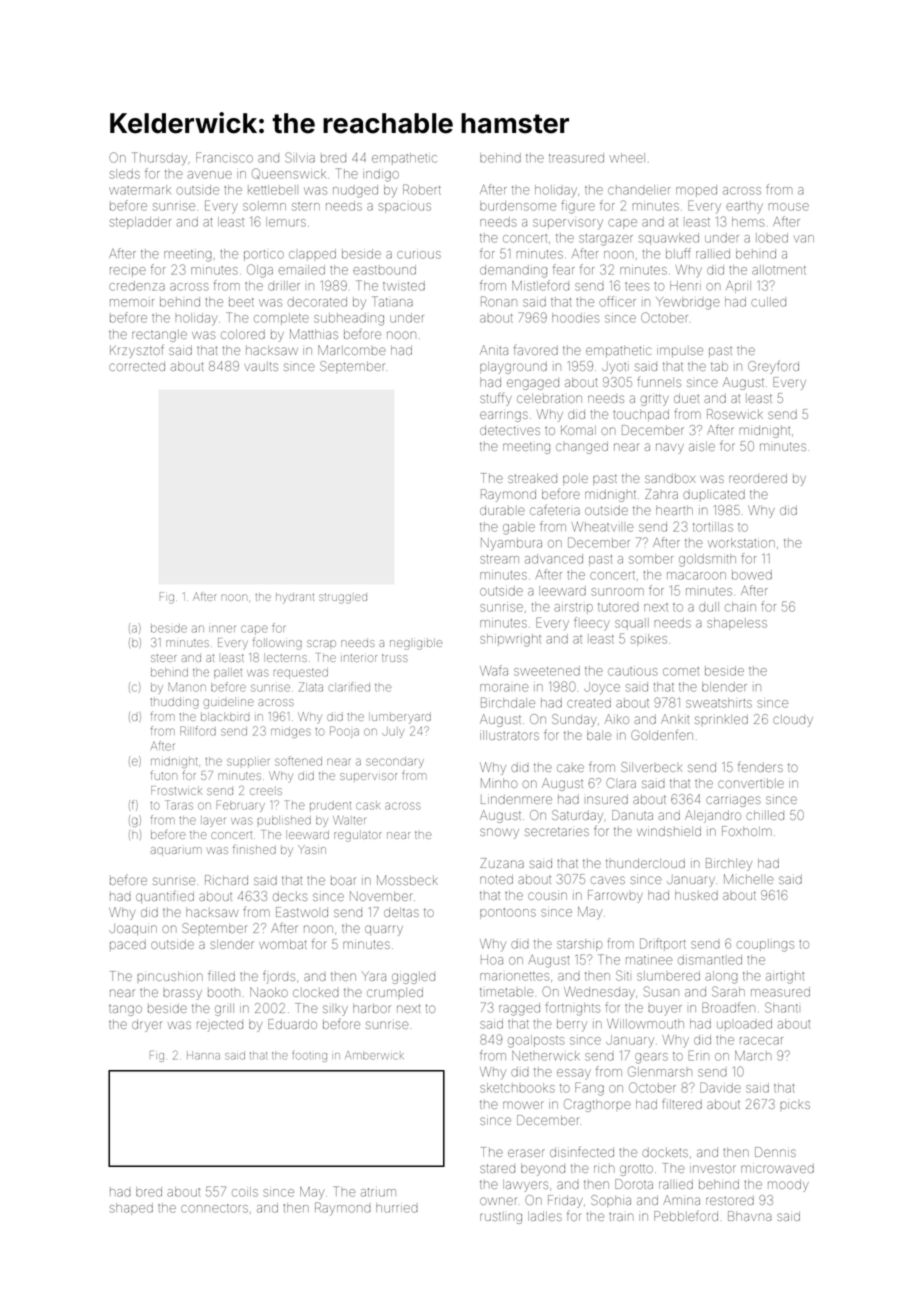 This image has width=924, height=1308. I want to click on Foxholm, so click(747, 831).
